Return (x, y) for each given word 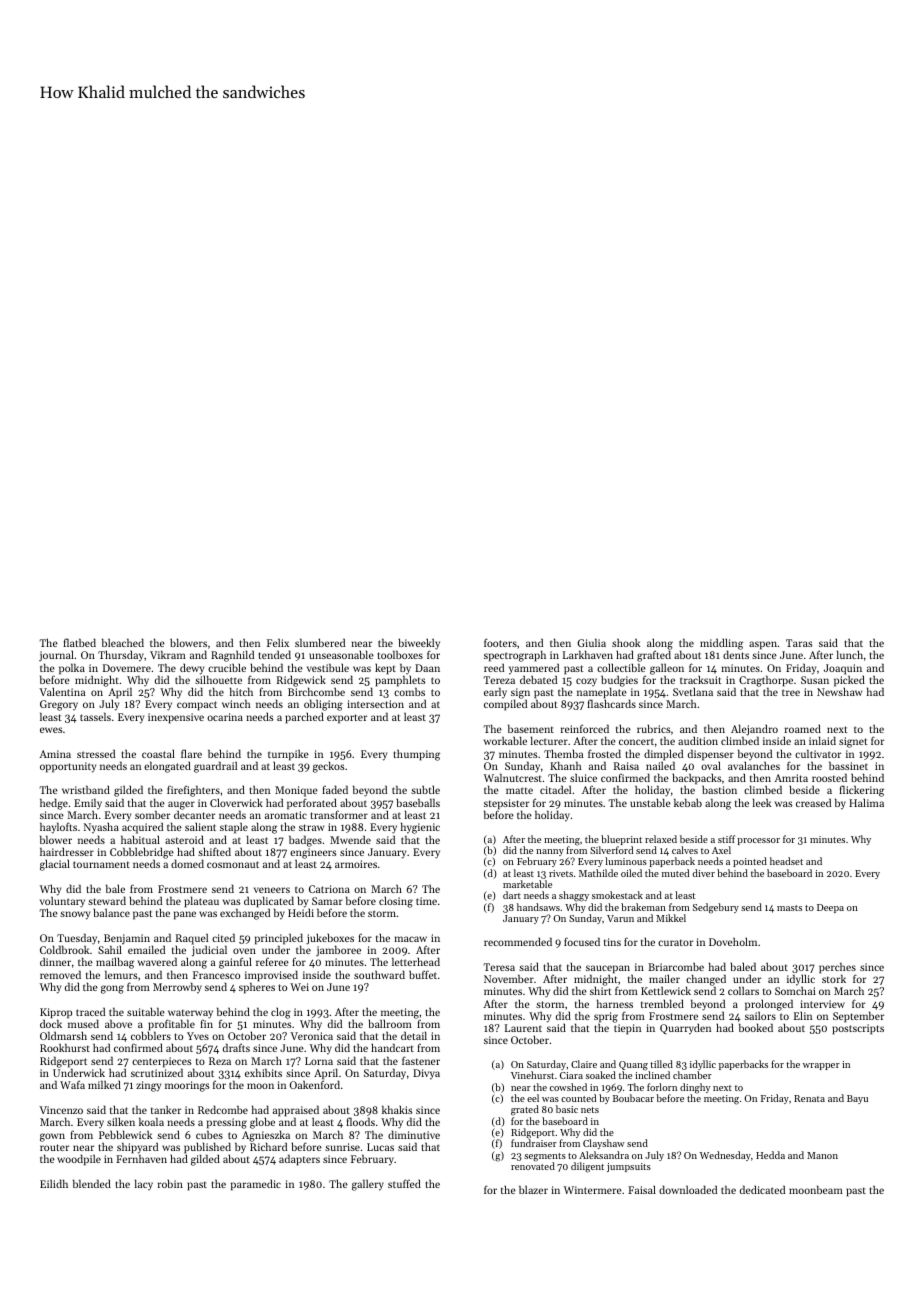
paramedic (256, 1185)
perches (837, 968)
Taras (799, 643)
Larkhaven (588, 654)
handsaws (538, 907)
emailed (146, 949)
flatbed (79, 642)
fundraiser (534, 1143)
